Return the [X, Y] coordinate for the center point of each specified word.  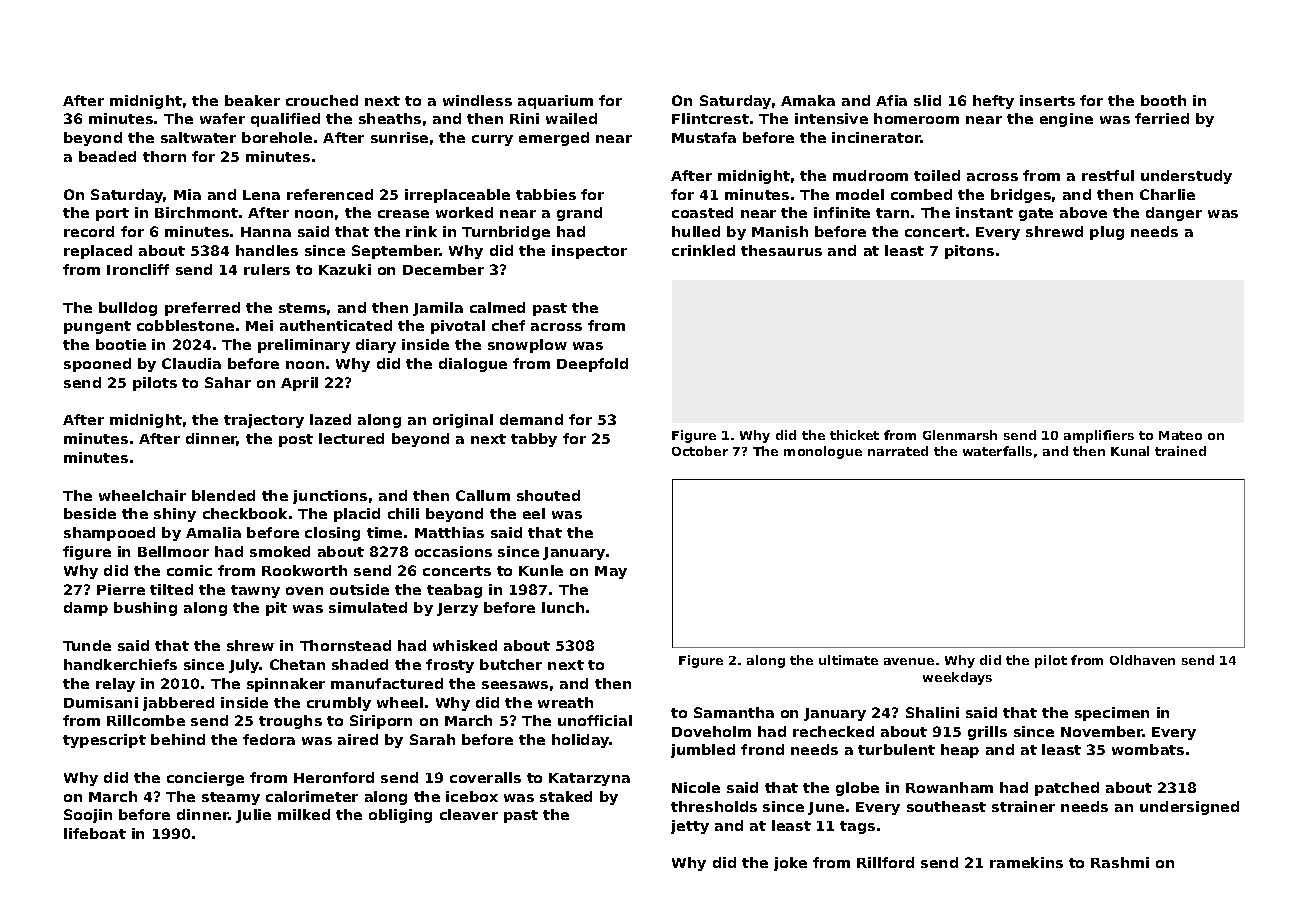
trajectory [264, 421]
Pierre [121, 589]
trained [1180, 451]
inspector [589, 252]
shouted [548, 495]
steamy [231, 798]
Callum [483, 495]
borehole [277, 137]
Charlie [1167, 194]
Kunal [1130, 451]
